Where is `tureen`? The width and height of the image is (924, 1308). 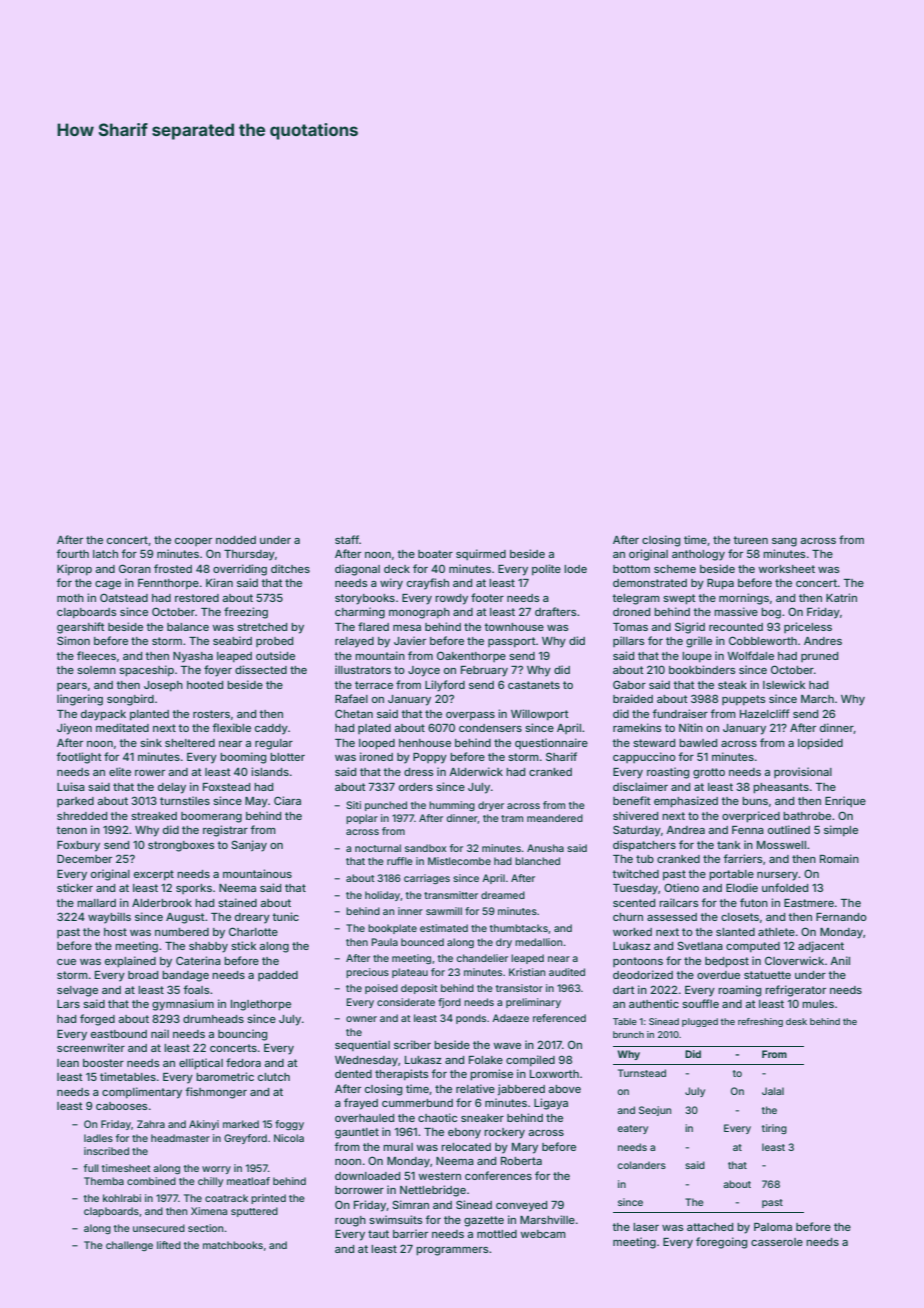 tureen is located at coordinates (750, 540).
